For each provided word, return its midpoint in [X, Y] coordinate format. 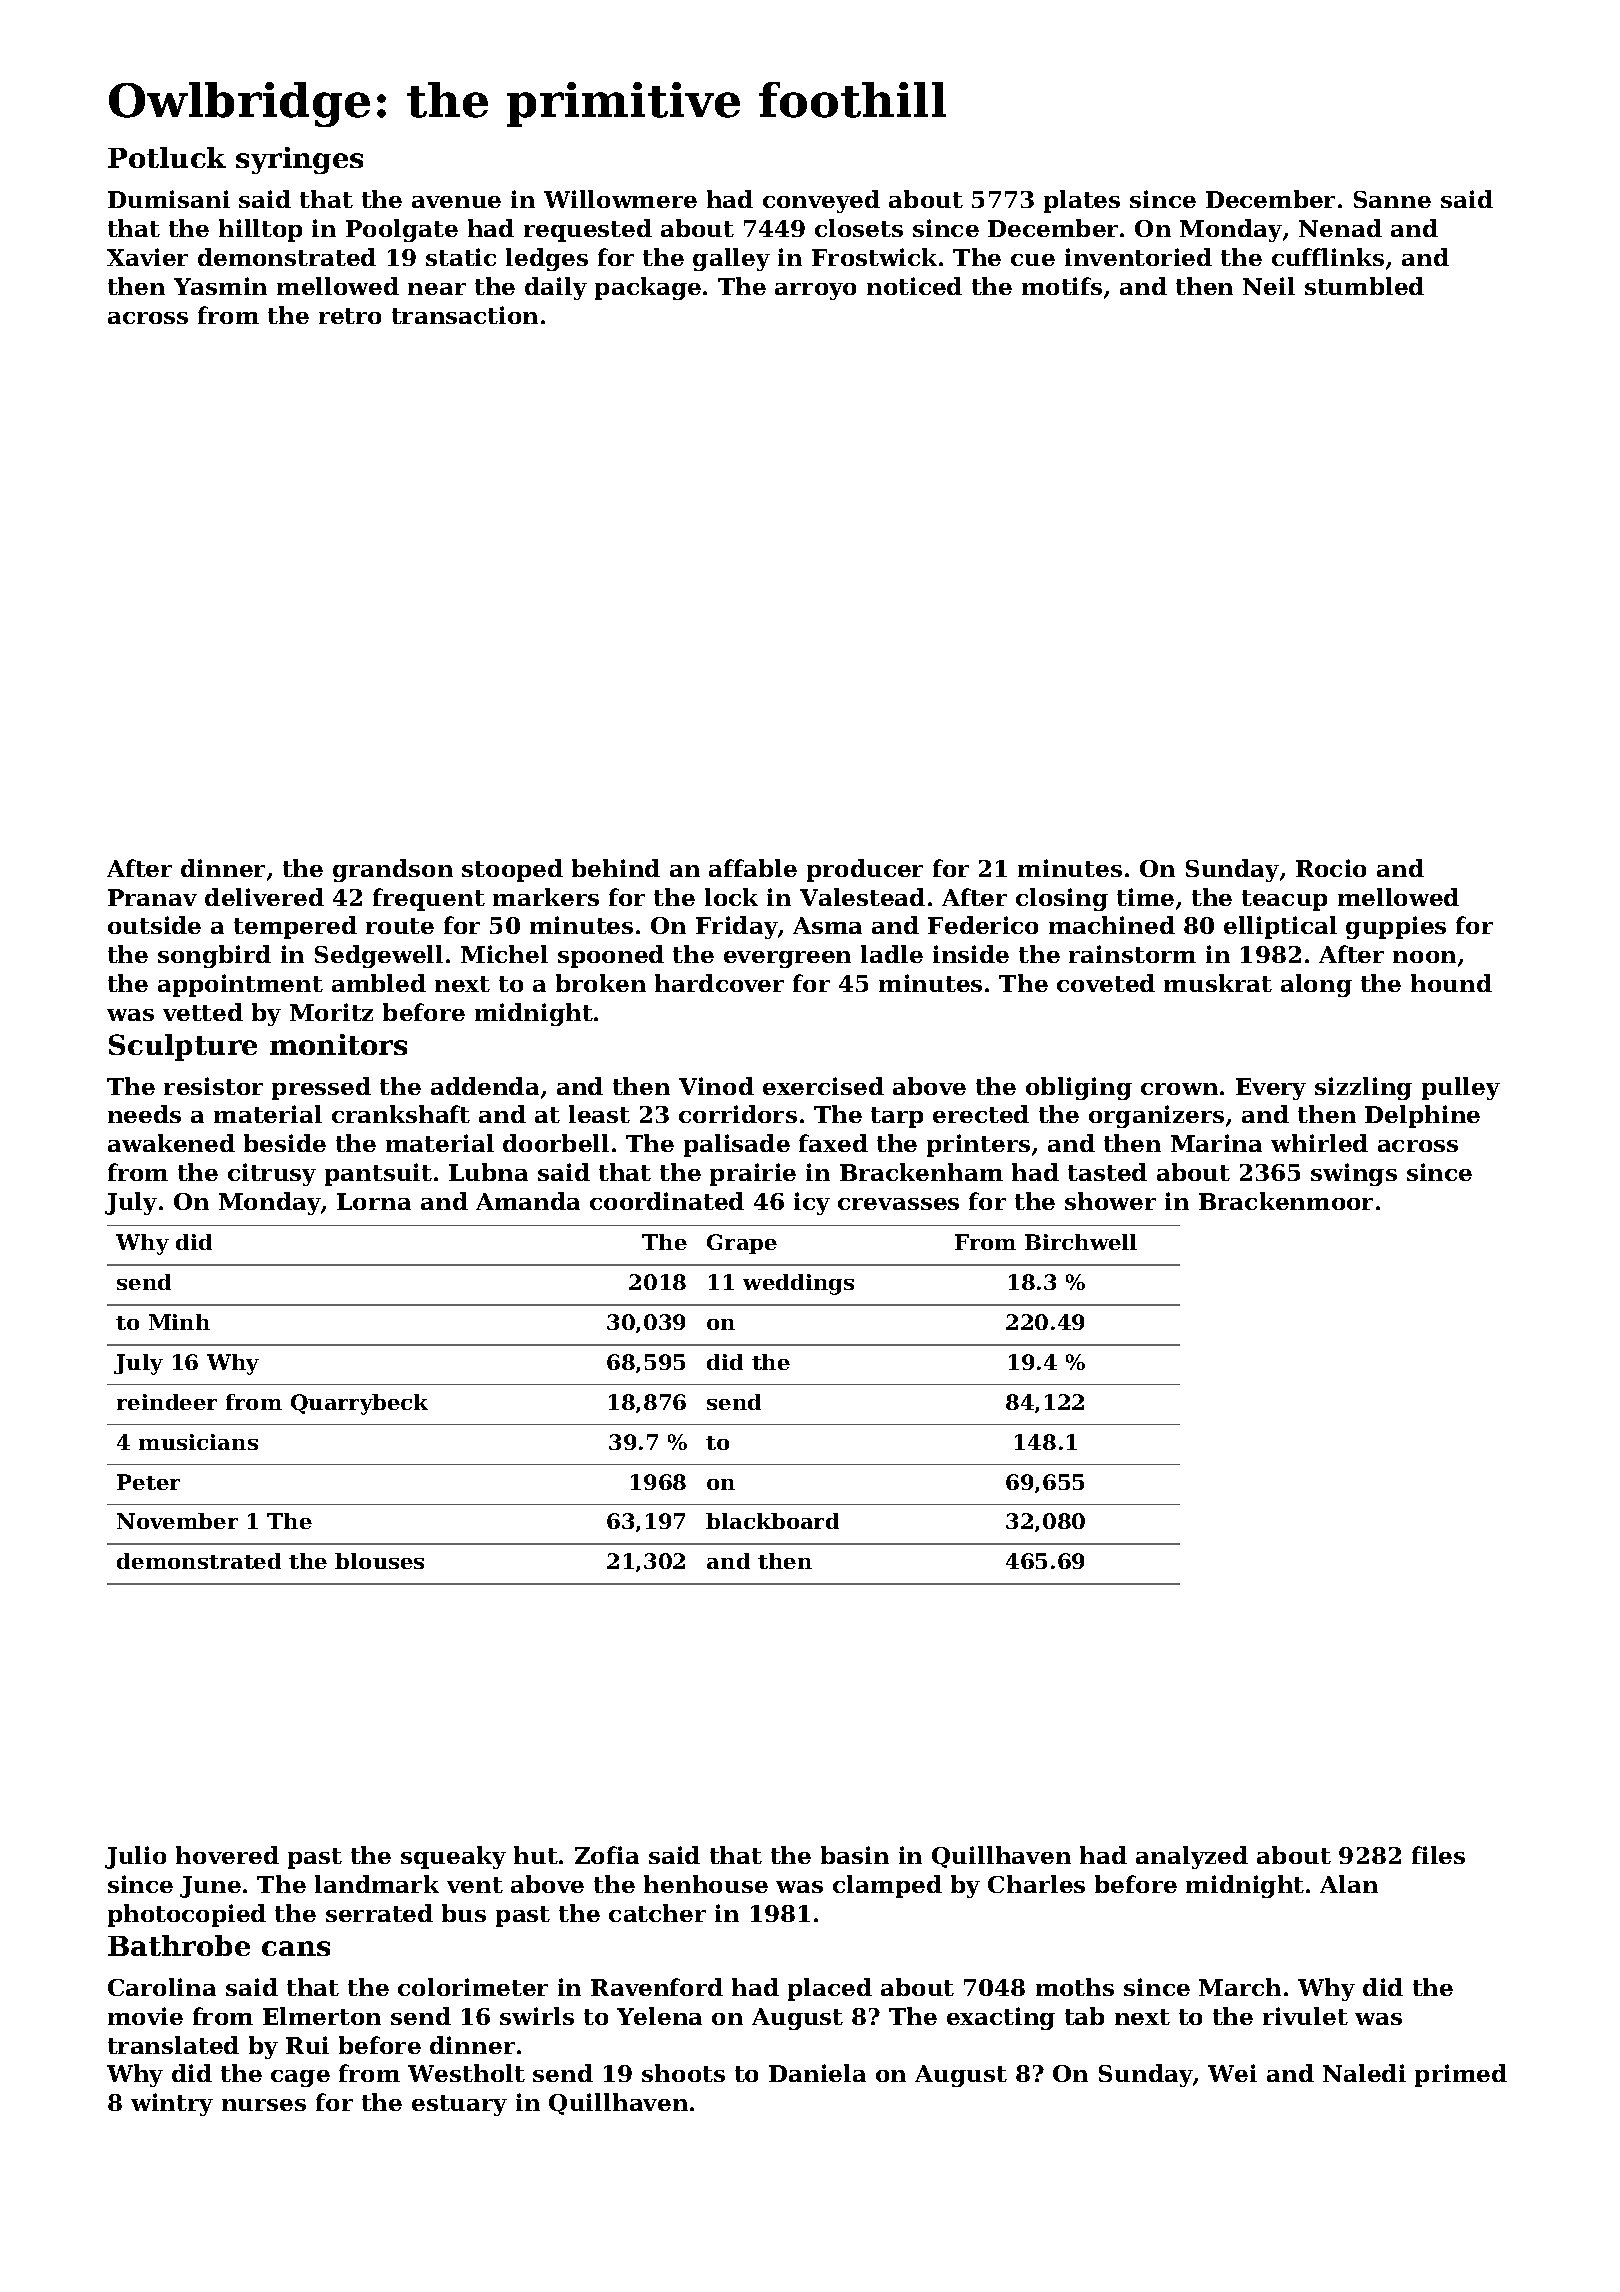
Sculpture [183, 1047]
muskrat [1218, 983]
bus [464, 1913]
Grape [742, 1244]
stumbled [1364, 286]
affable [753, 868]
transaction [465, 315]
